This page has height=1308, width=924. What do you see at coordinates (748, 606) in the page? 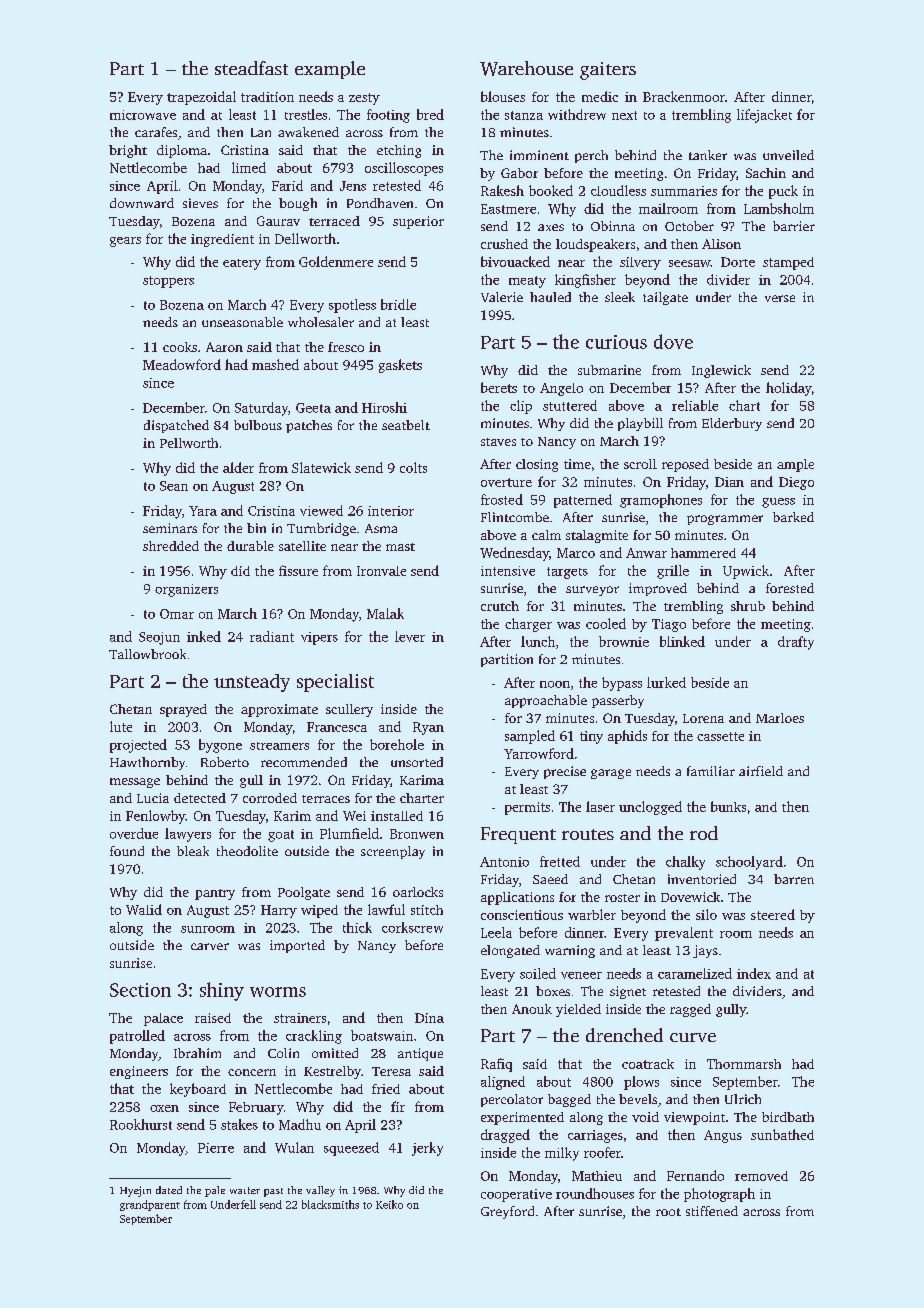
I see `shrub` at bounding box center [748, 606].
